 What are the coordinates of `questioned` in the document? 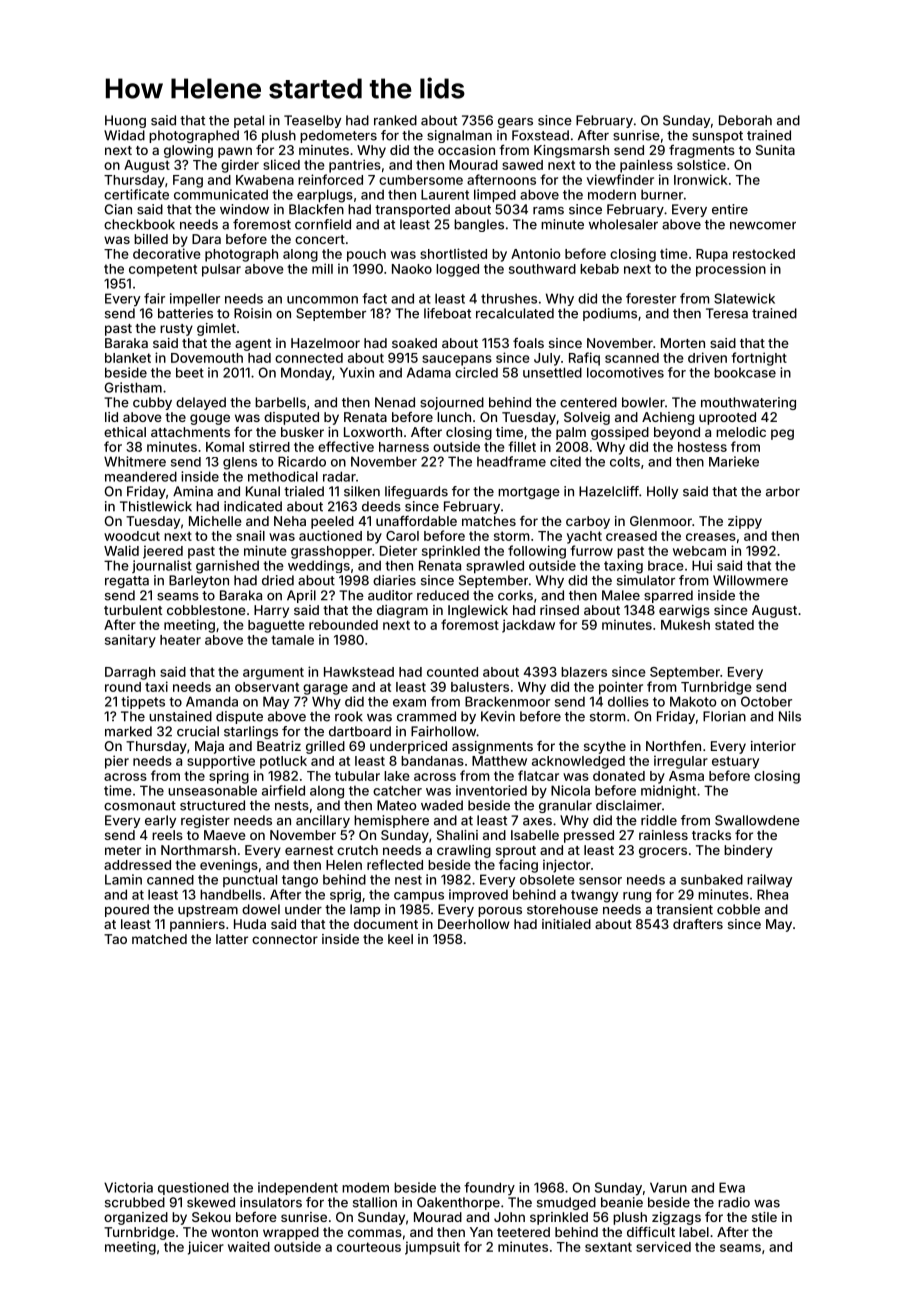 It's located at (193, 1188).
